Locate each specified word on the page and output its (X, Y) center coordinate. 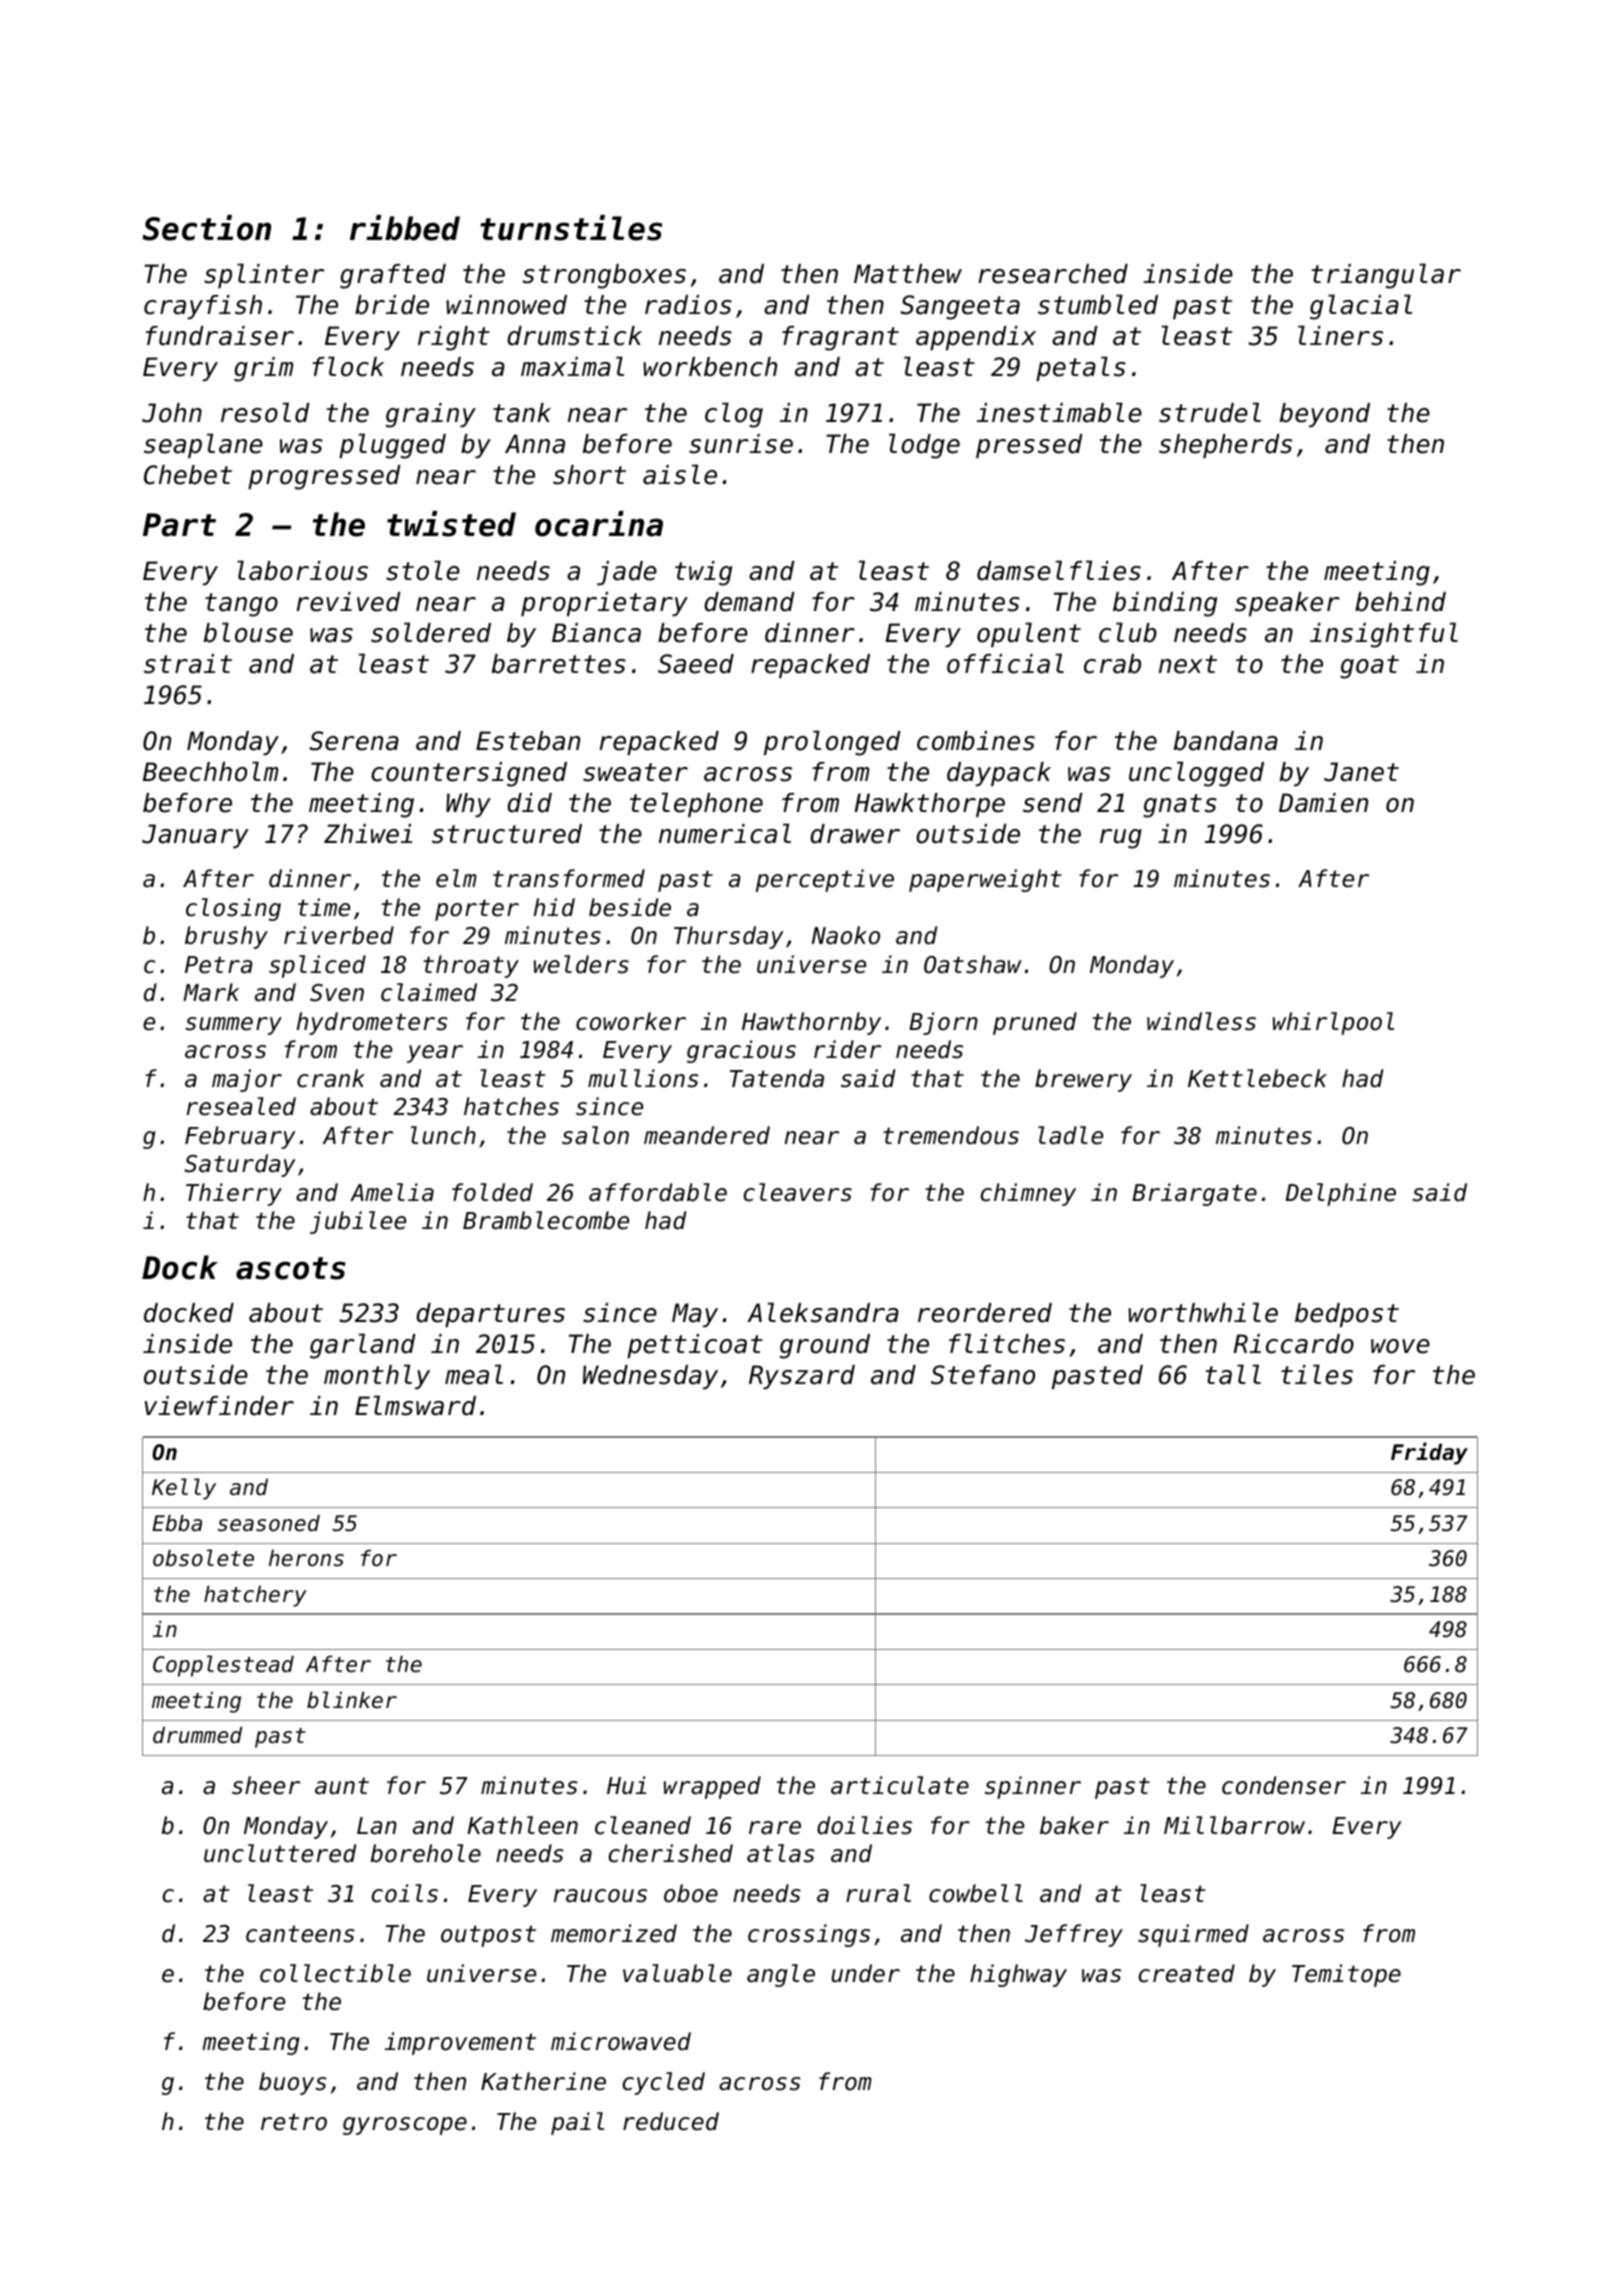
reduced (671, 2121)
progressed (324, 477)
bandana (1226, 741)
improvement (460, 2043)
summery (234, 1026)
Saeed (696, 664)
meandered (707, 1135)
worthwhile (1203, 1312)
